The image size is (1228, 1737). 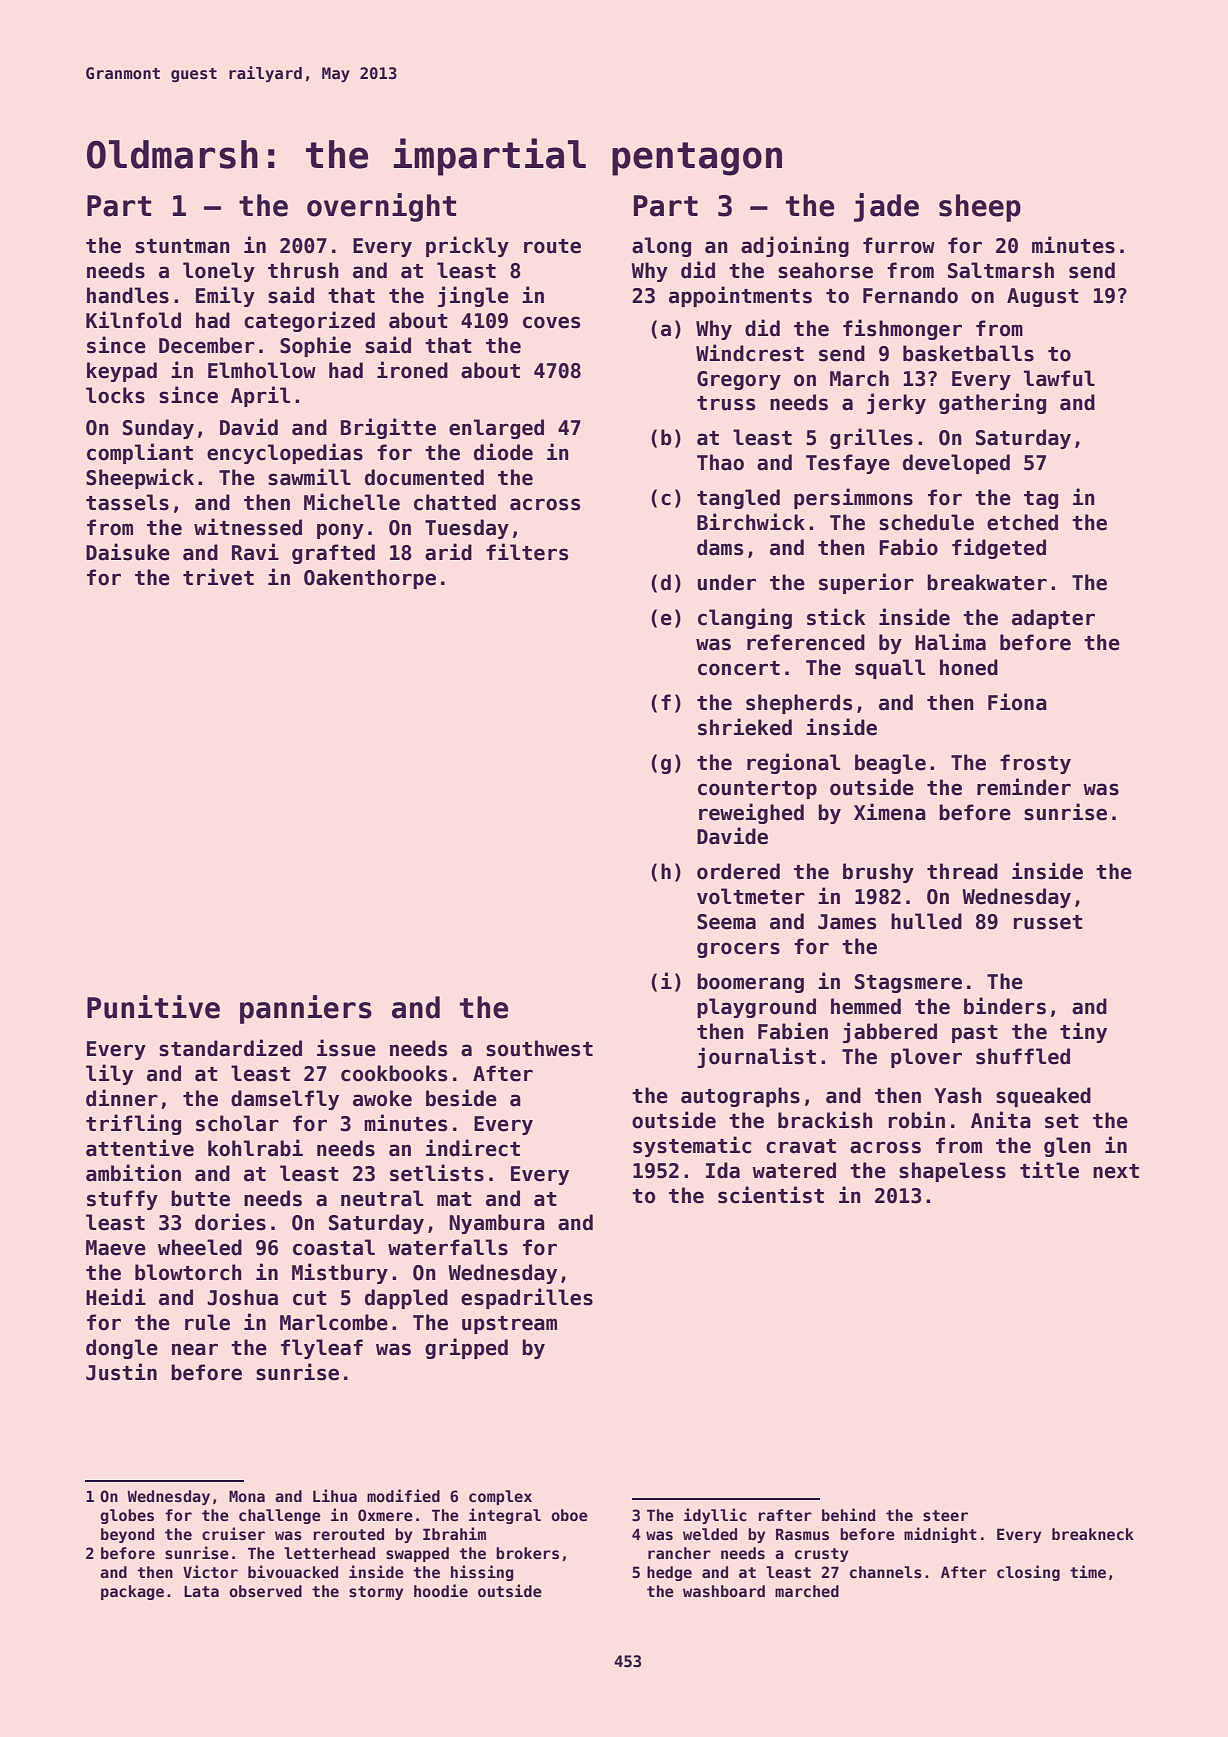 What do you see at coordinates (219, 272) in the screenshot?
I see `lonely` at bounding box center [219, 272].
